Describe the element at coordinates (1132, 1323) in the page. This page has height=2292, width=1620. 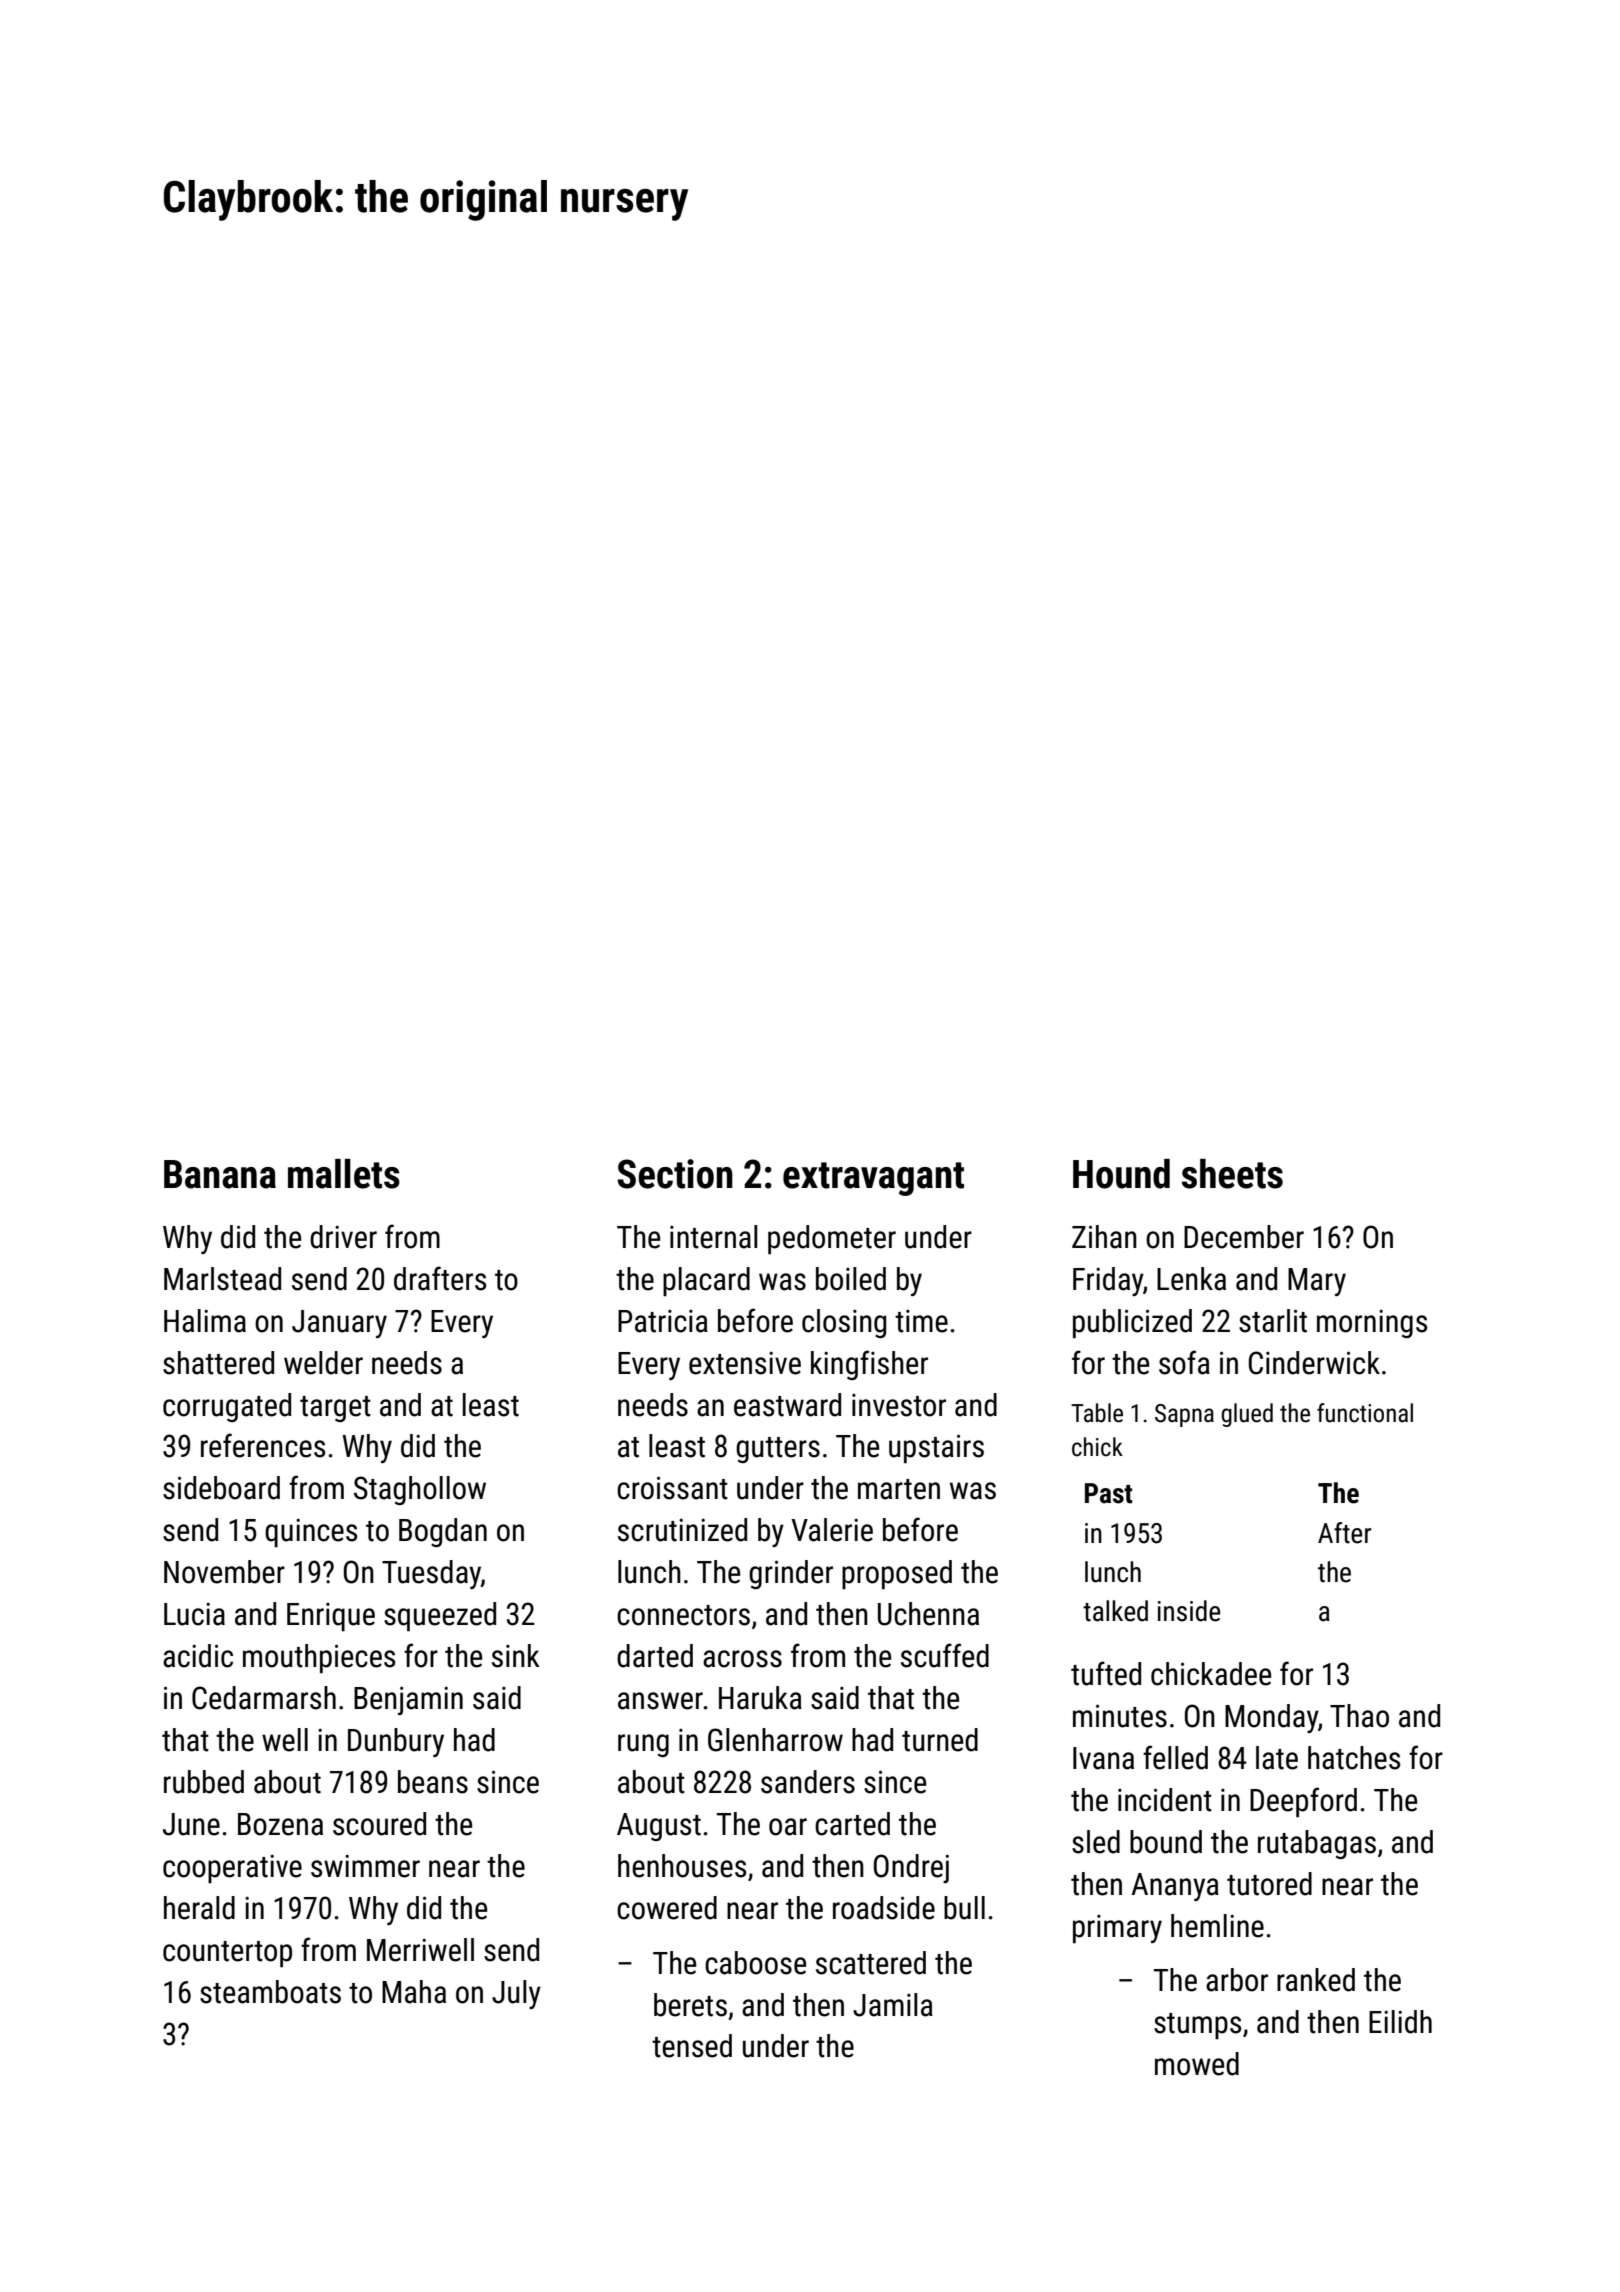
I see `publicized` at that location.
